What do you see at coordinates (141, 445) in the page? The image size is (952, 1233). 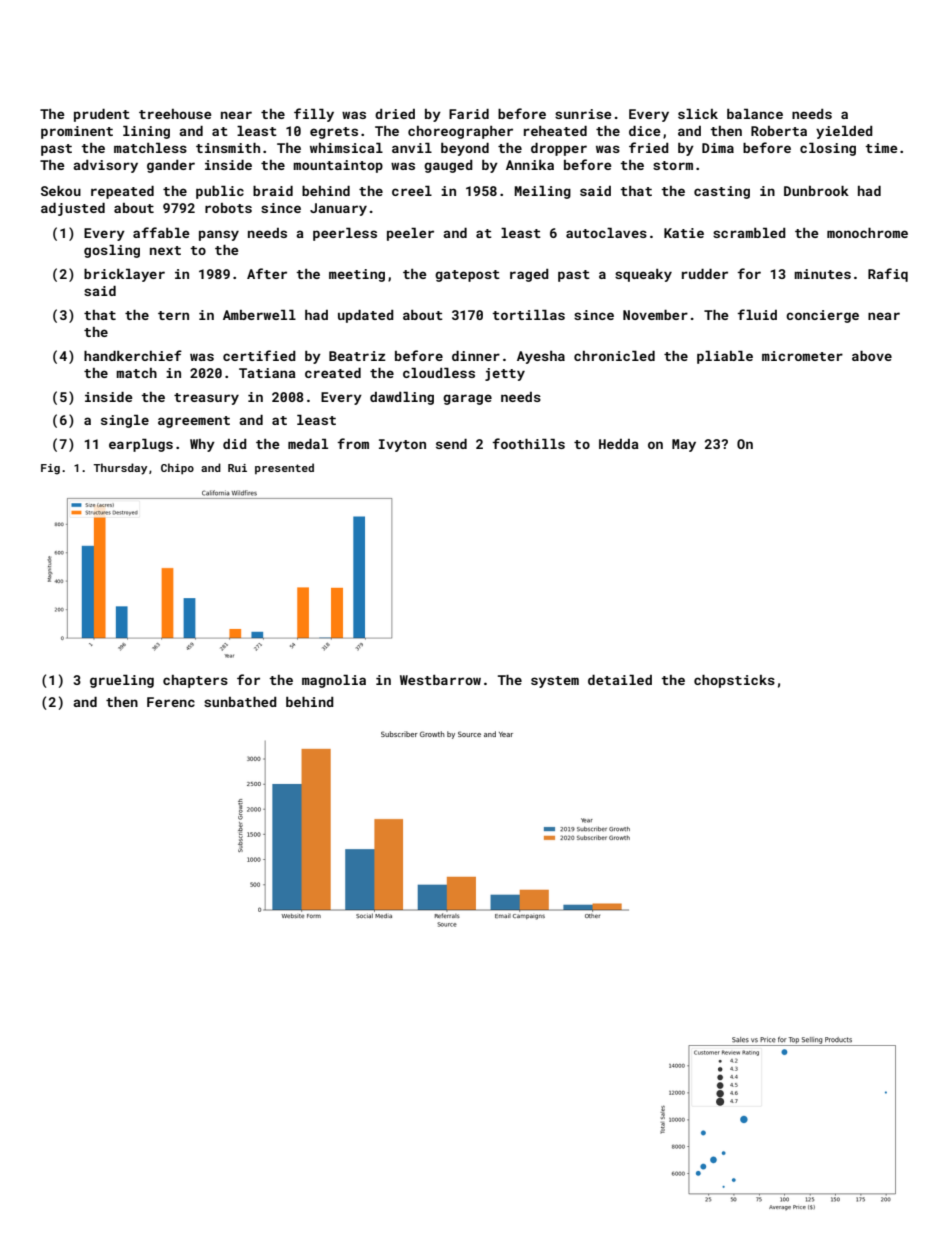 I see `earplugs` at bounding box center [141, 445].
